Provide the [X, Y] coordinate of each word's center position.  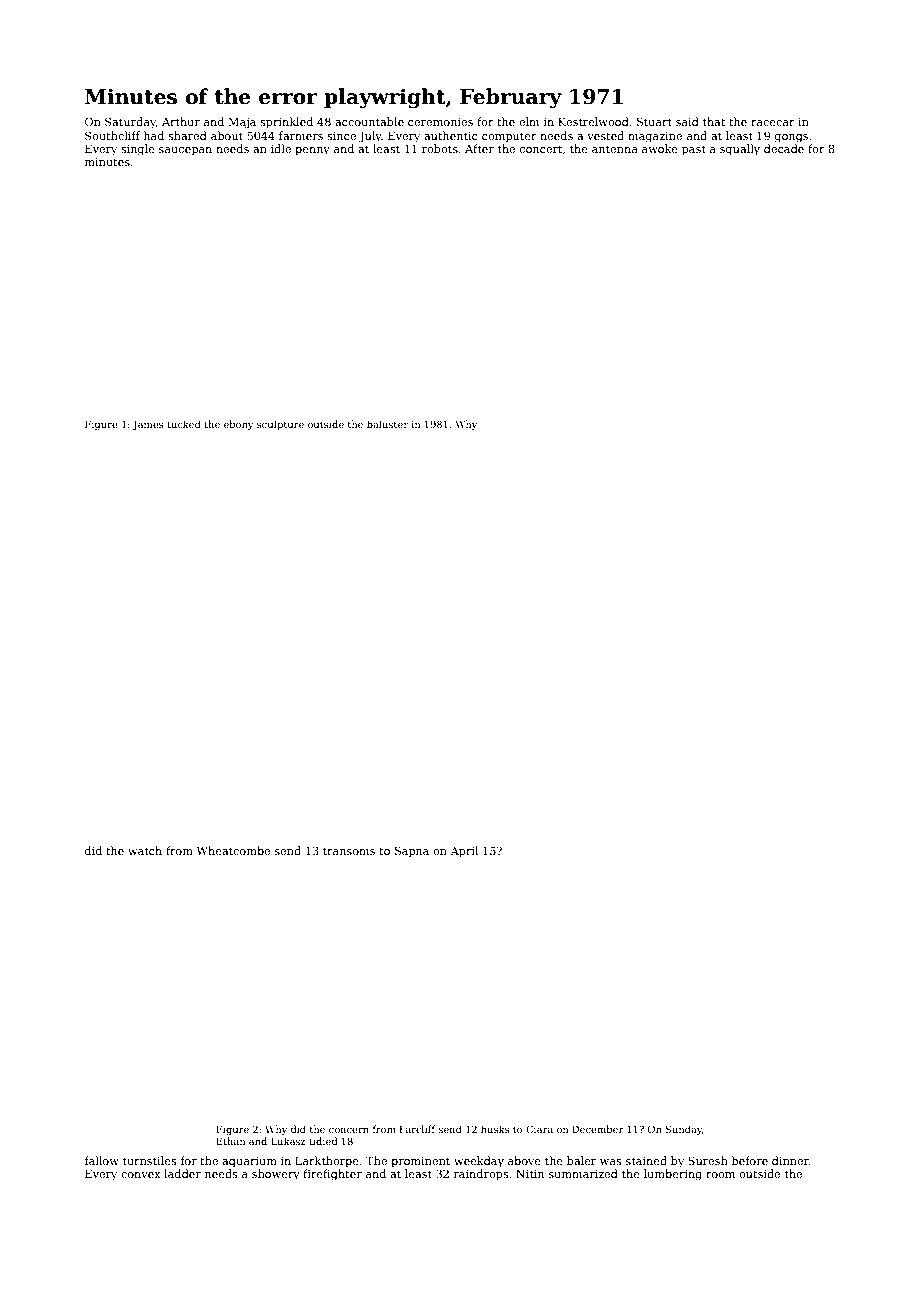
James [148, 425]
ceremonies [440, 122]
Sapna [412, 852]
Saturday [130, 123]
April [464, 852]
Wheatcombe [233, 850]
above [524, 1160]
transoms [349, 851]
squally [740, 150]
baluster [387, 424]
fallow [102, 1160]
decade [784, 148]
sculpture [280, 425]
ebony [239, 425]
